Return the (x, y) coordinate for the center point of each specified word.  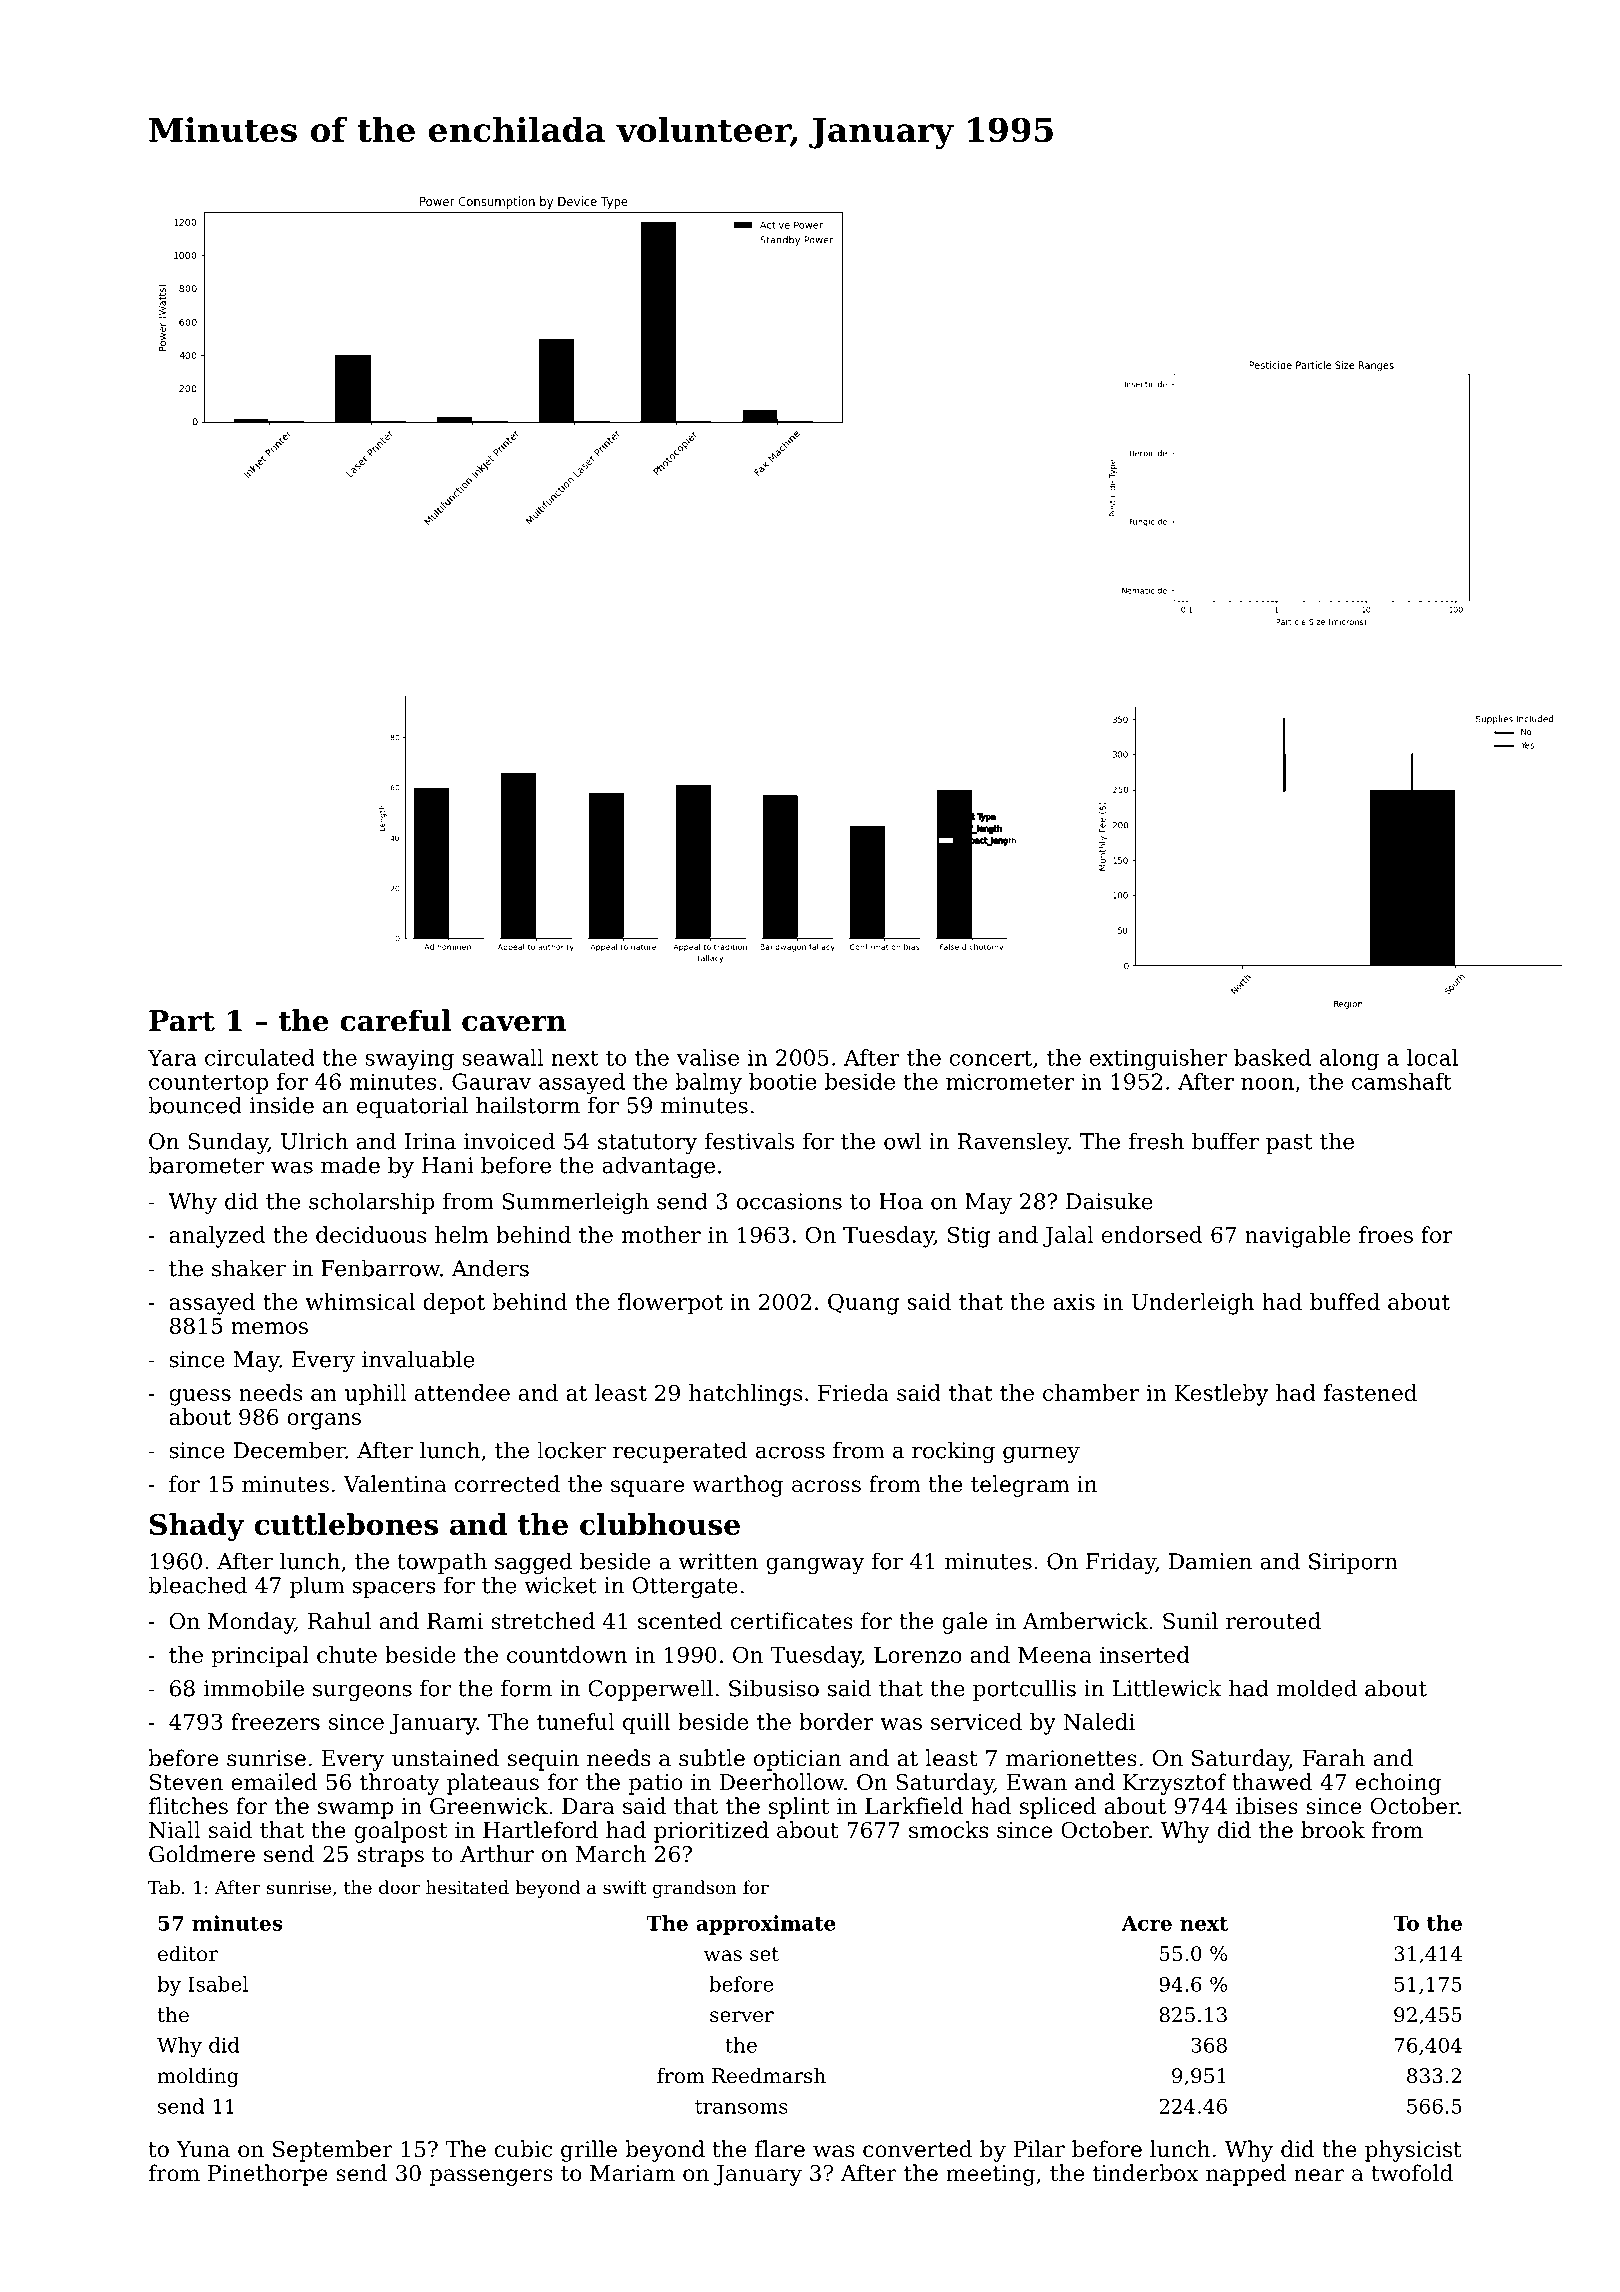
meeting (990, 2175)
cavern (514, 1024)
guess (200, 1397)
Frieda (853, 1392)
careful (395, 1020)
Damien (1210, 1561)
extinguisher (1158, 1059)
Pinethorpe (268, 2175)
